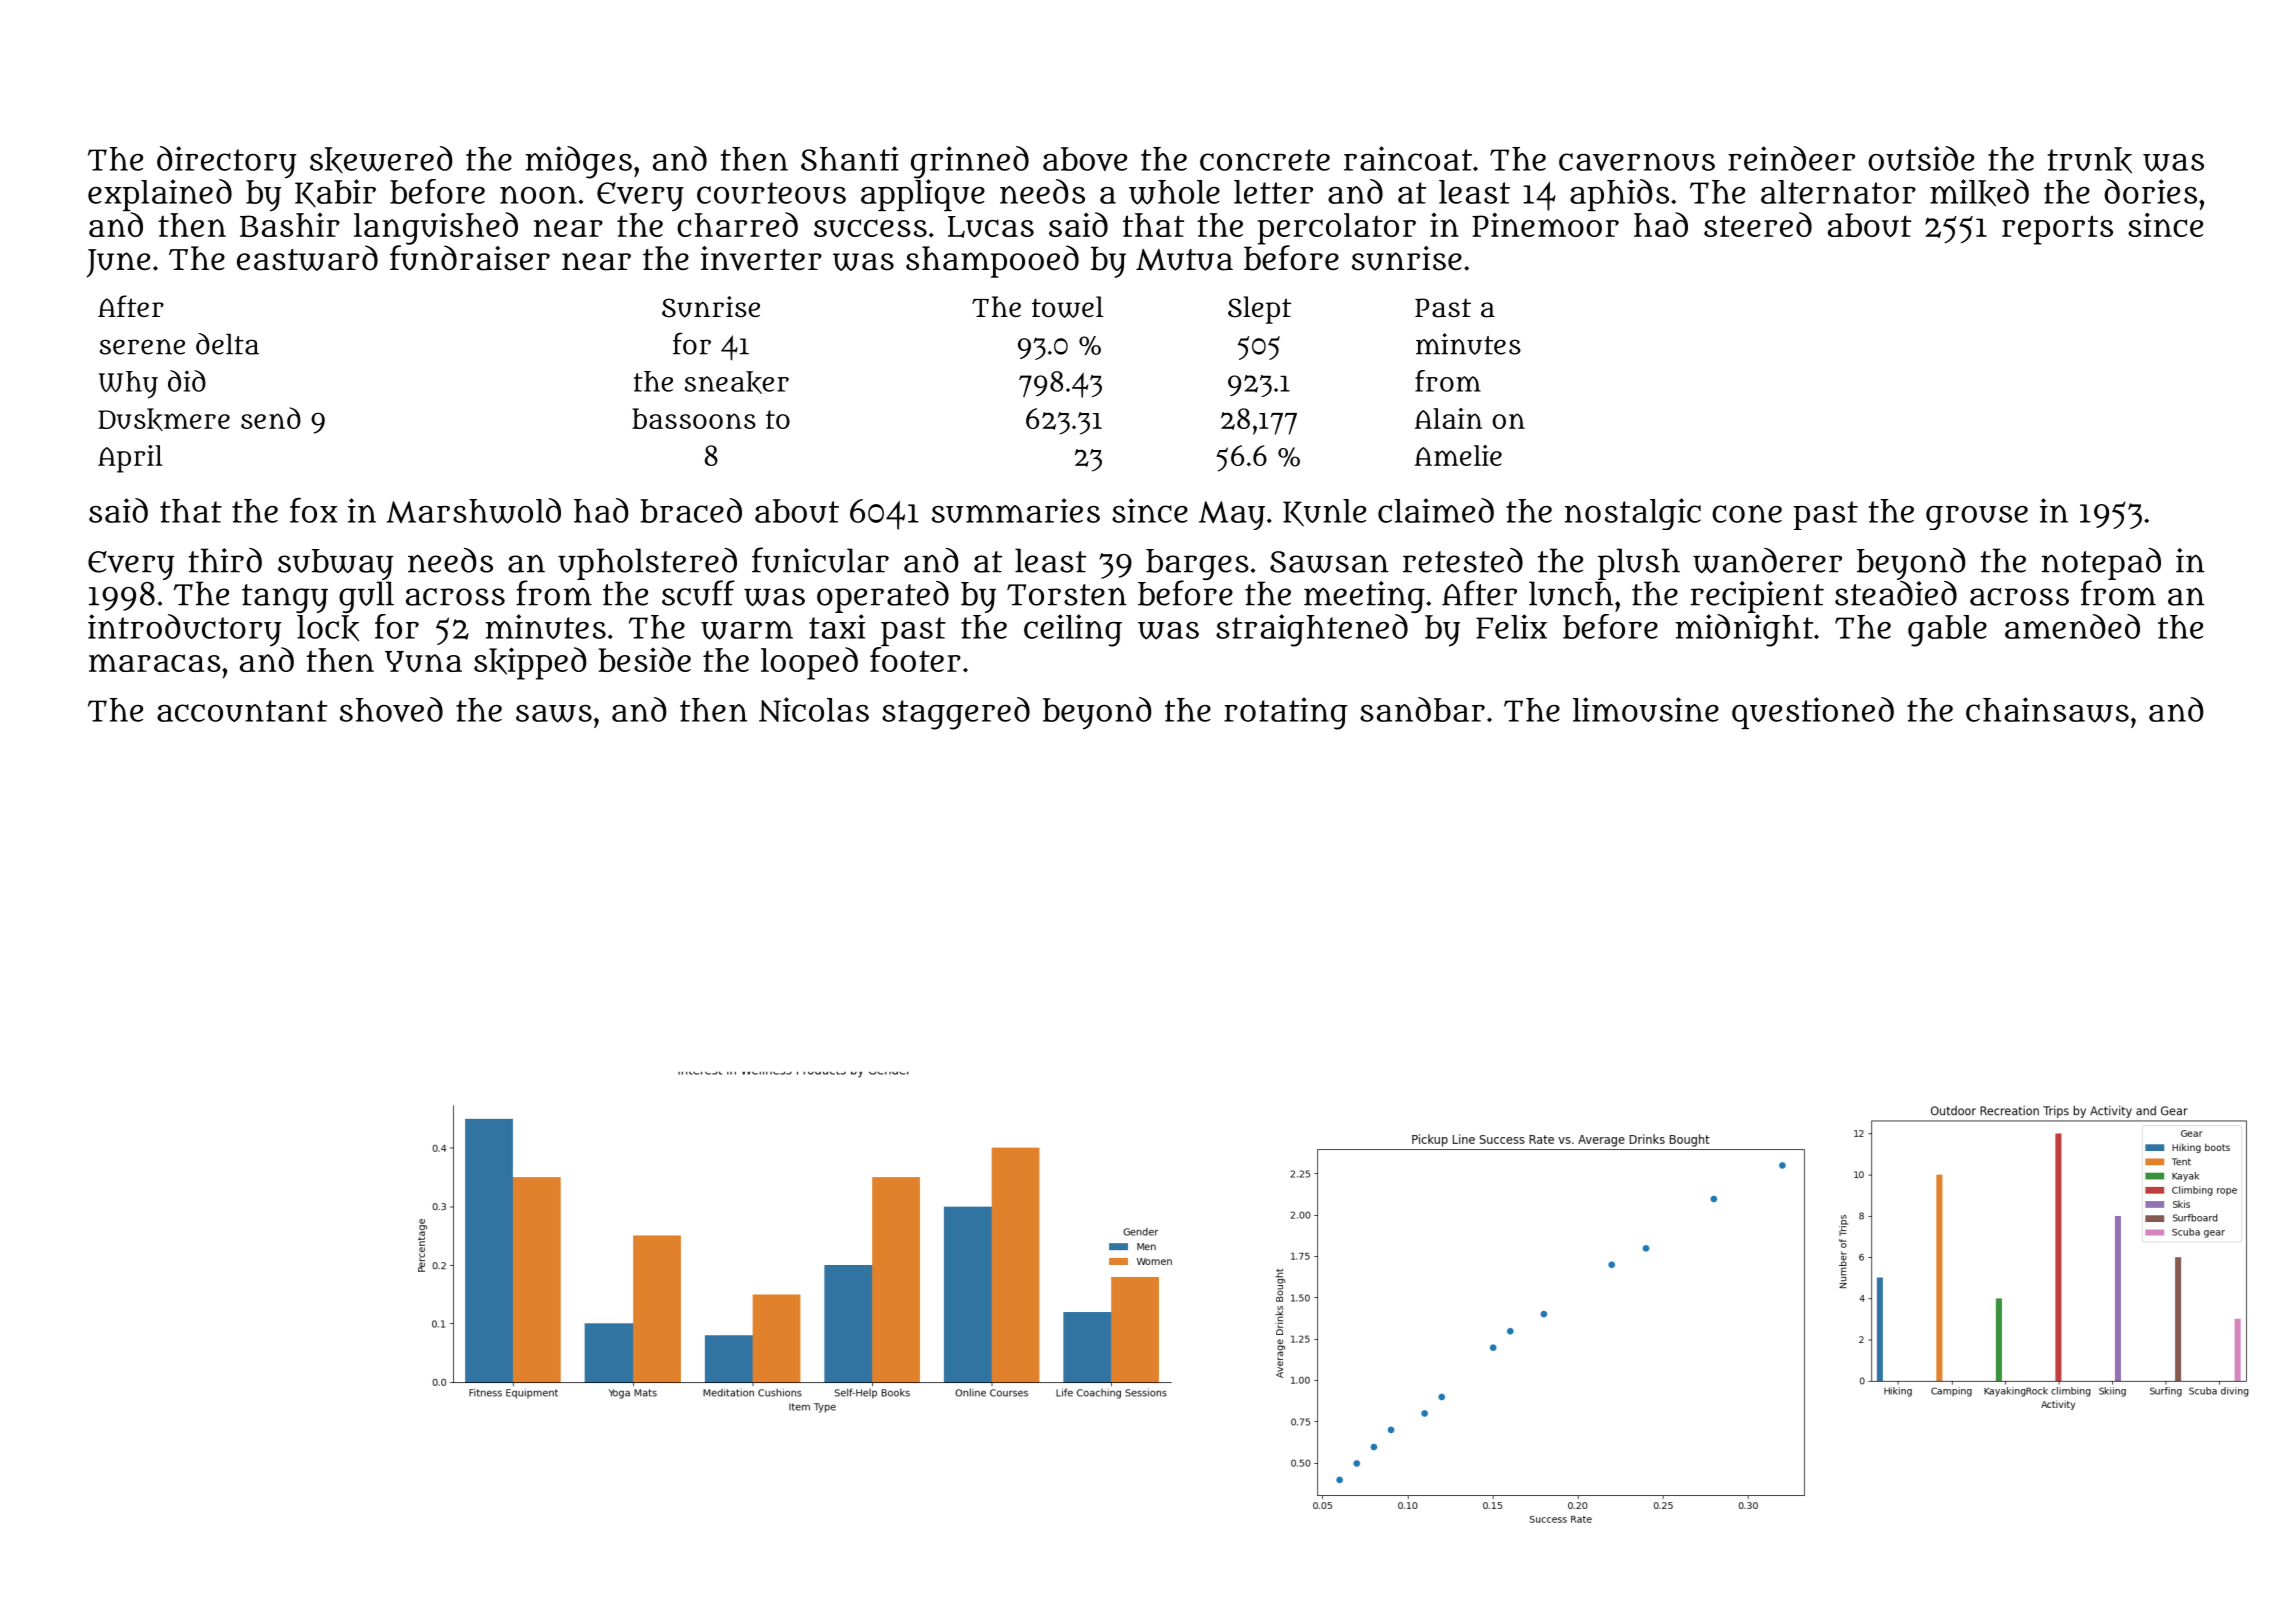  What do you see at coordinates (226, 162) in the document?
I see `directory` at bounding box center [226, 162].
